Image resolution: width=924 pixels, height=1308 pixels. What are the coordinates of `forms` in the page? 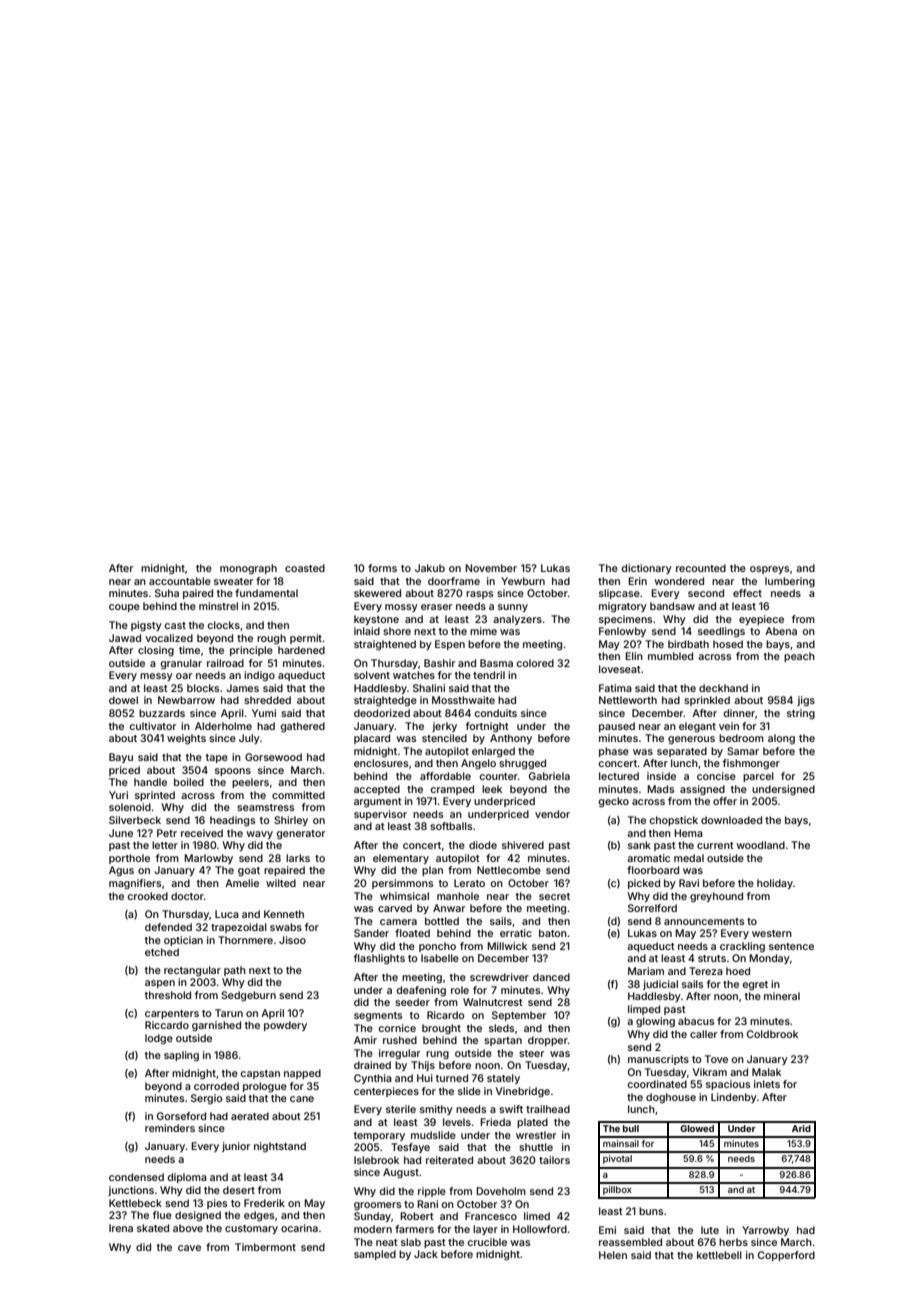 It's located at (382, 568).
